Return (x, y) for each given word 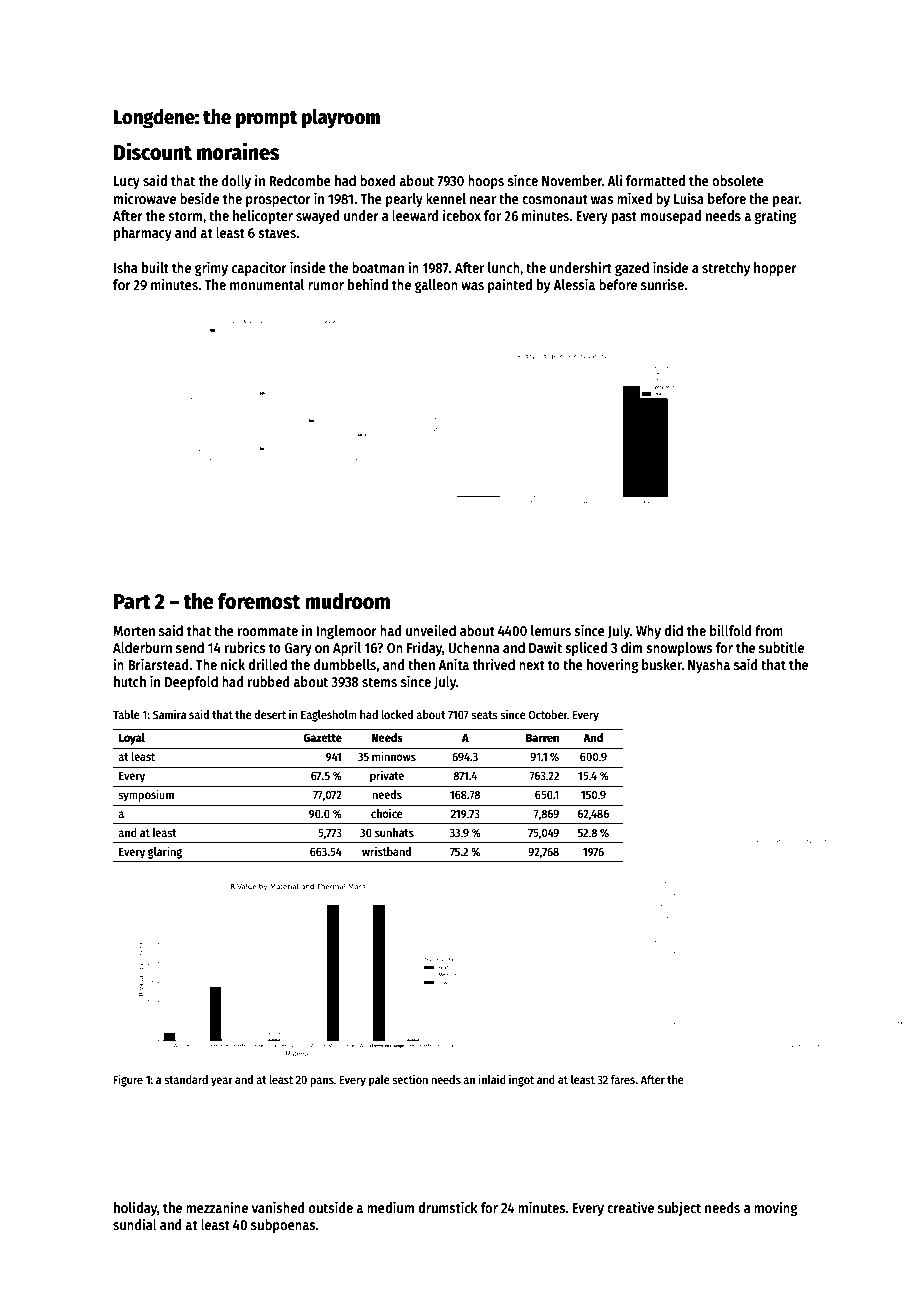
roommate (268, 631)
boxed (378, 180)
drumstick (447, 1207)
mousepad (671, 217)
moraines (238, 151)
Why (648, 632)
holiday (135, 1208)
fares (622, 1079)
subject (679, 1208)
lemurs (551, 630)
